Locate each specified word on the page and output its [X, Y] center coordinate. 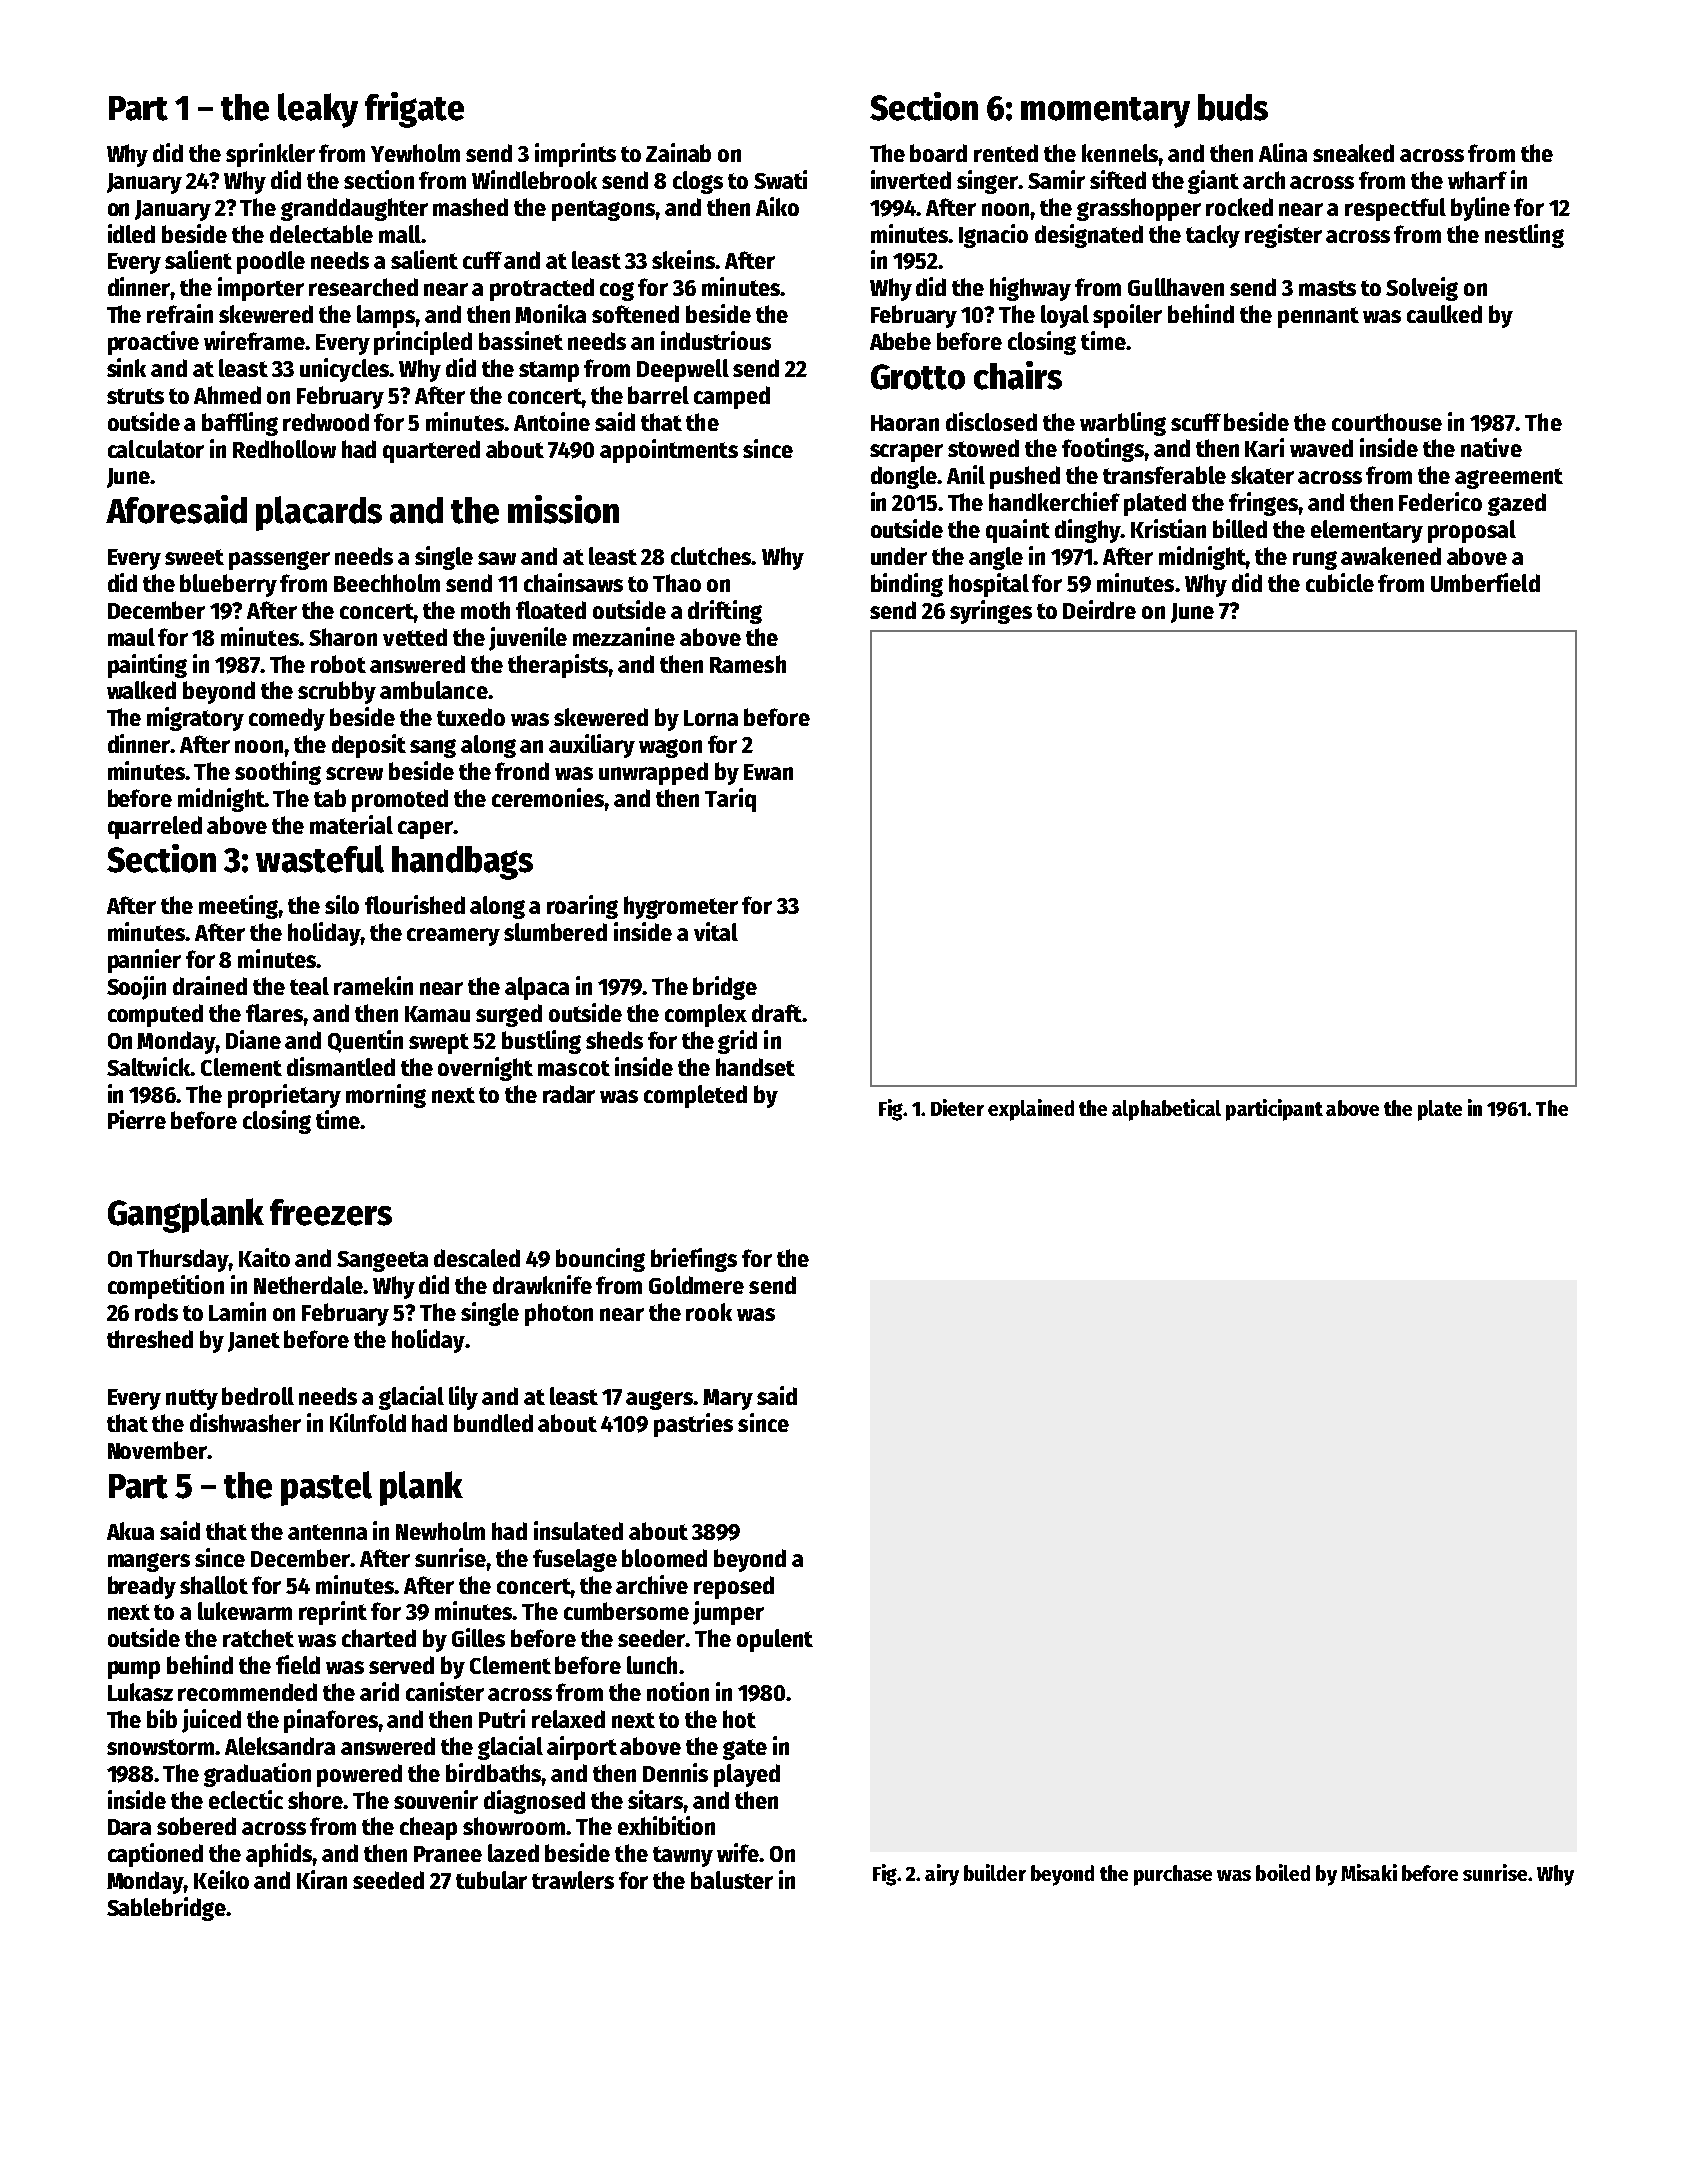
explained [1031, 1110]
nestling [1524, 236]
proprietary [284, 1096]
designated [1089, 236]
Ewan [768, 772]
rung [1315, 560]
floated [551, 610]
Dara [129, 1827]
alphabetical [1166, 1110]
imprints [575, 155]
